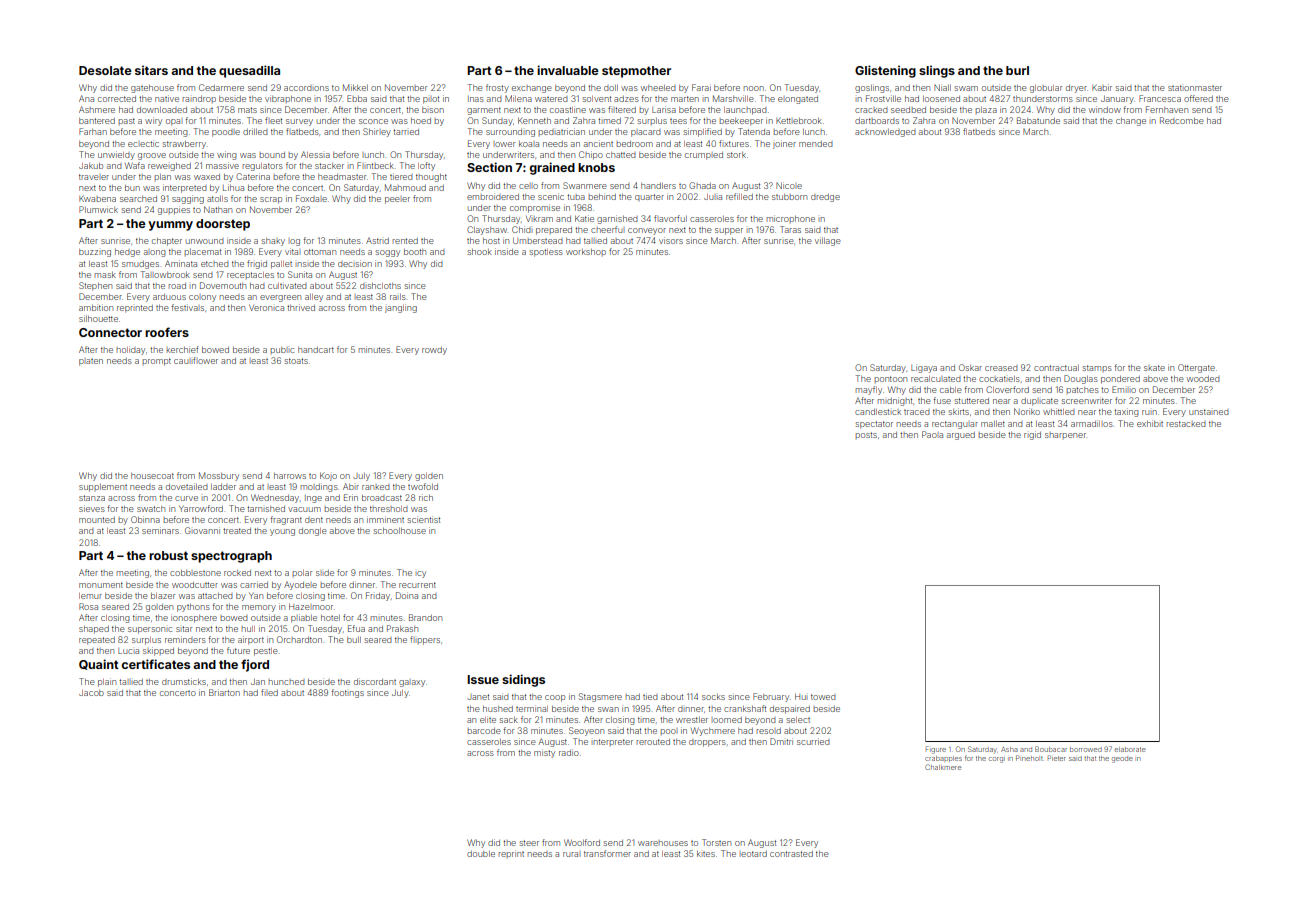 This page has height=924, width=1308. Describe the element at coordinates (221, 87) in the page. I see `Cedarmere` at that location.
